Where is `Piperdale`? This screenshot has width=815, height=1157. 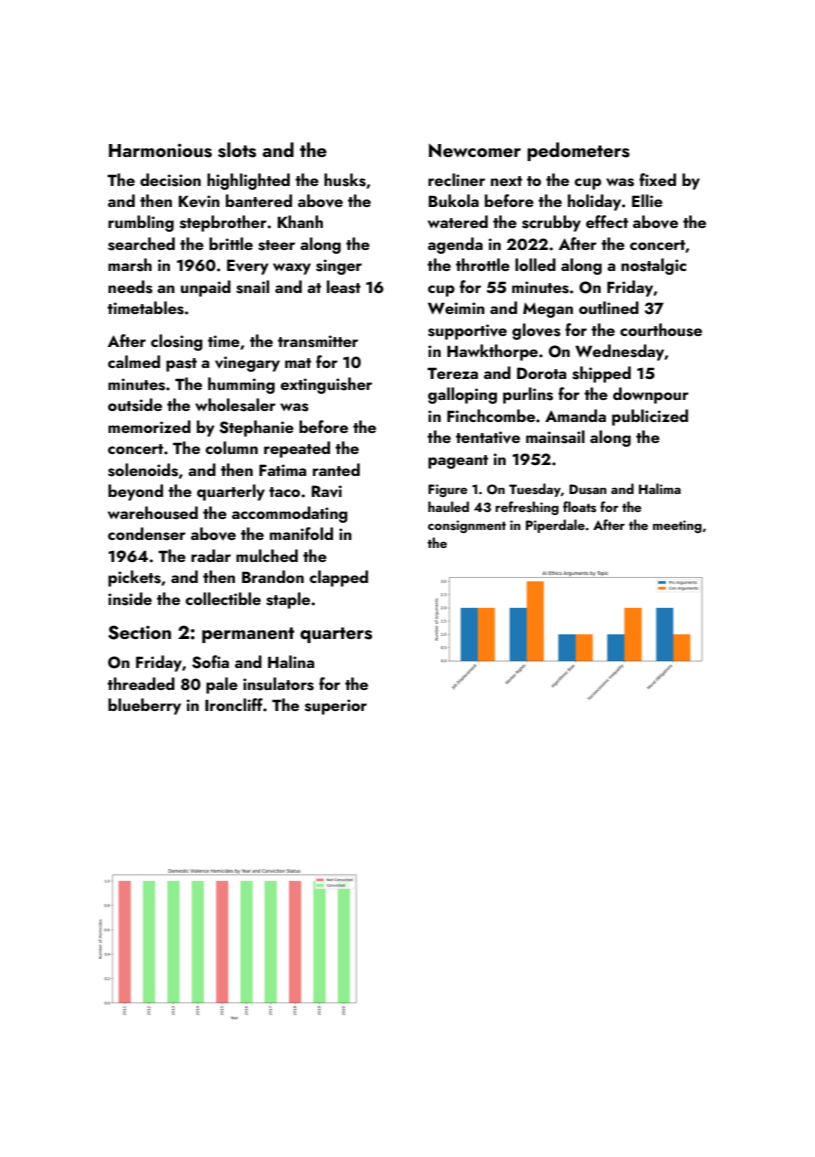
Piperdale is located at coordinates (555, 526).
